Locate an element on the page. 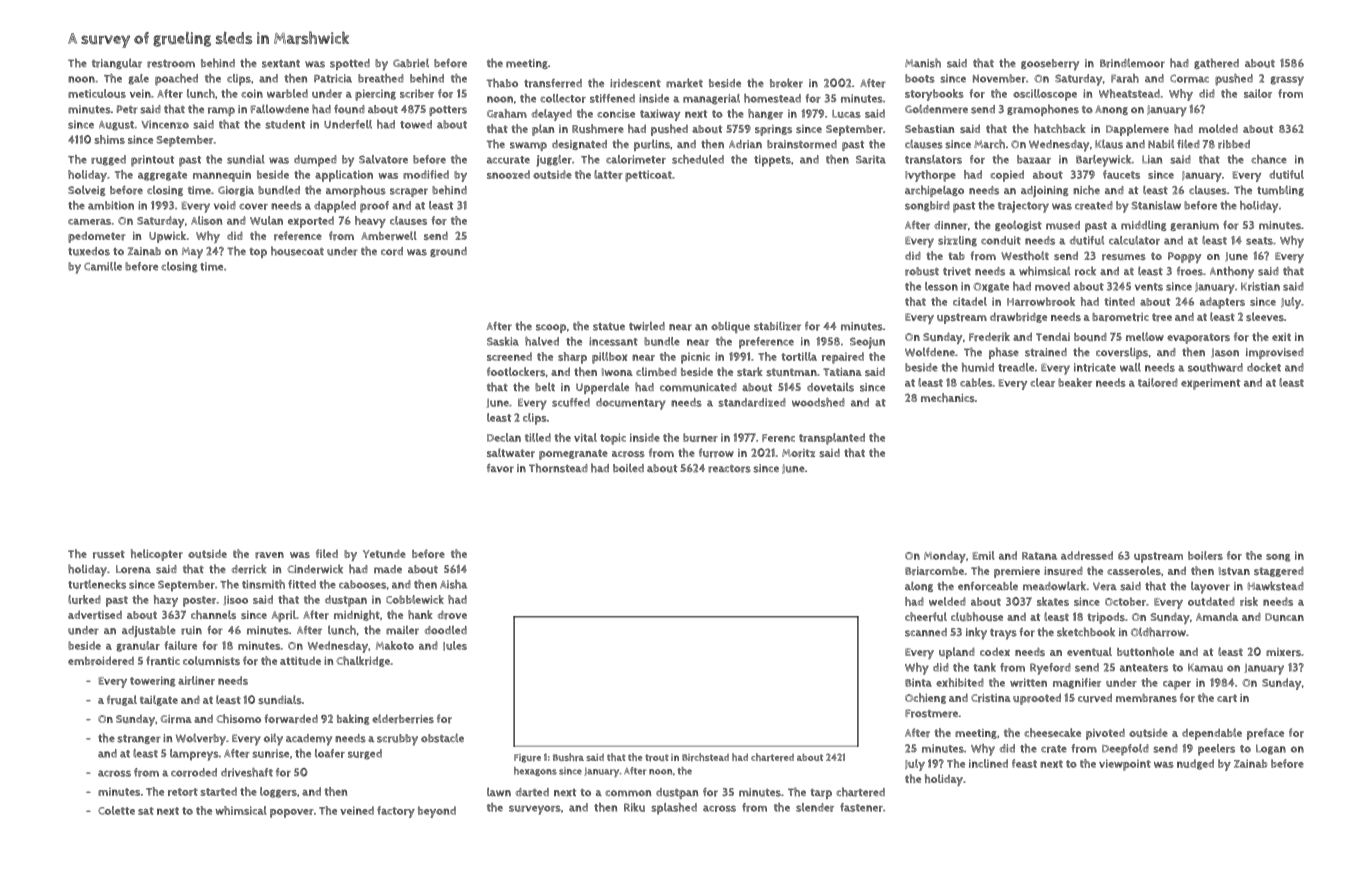 This page has height=887, width=1372. along is located at coordinates (919, 586).
